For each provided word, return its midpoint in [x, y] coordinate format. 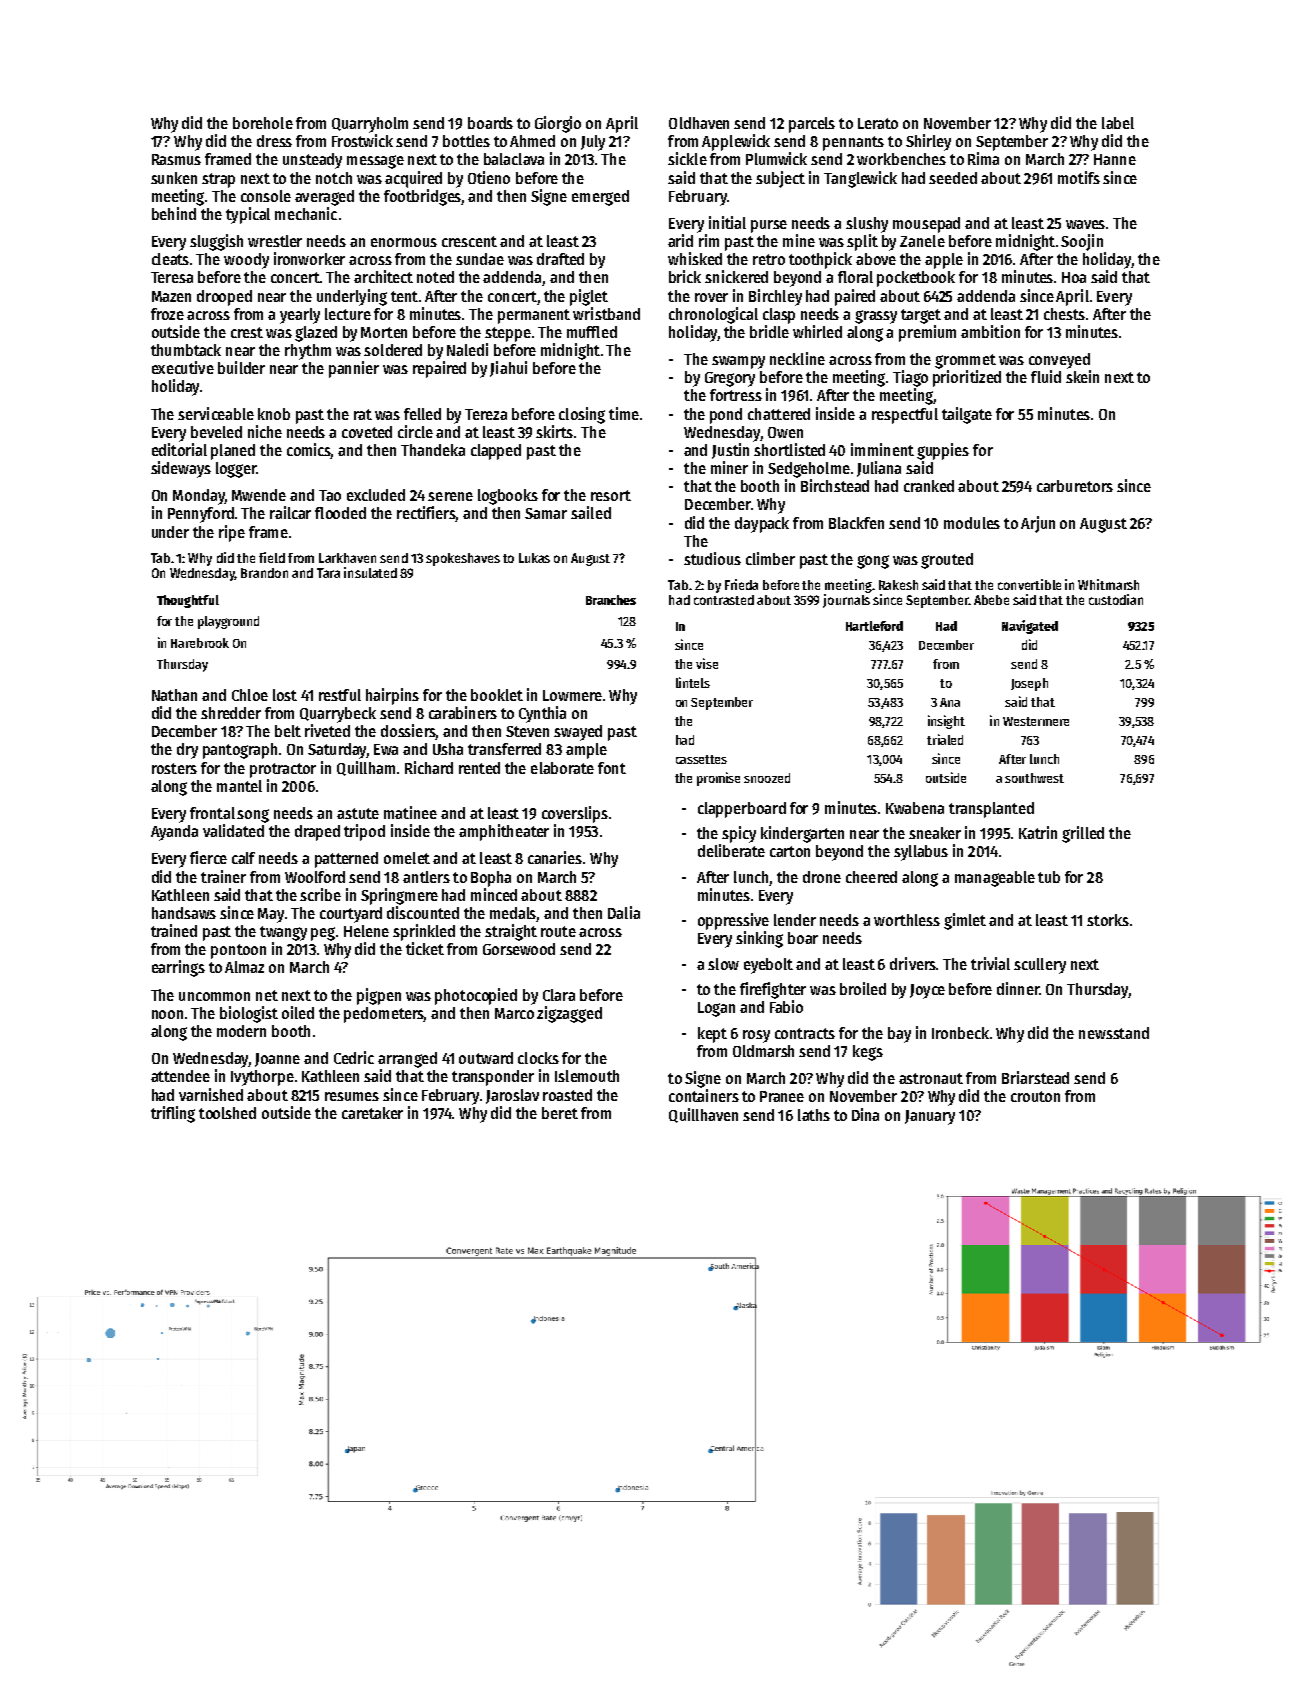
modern [241, 1031]
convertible [1029, 584]
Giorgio [558, 124]
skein [1082, 376]
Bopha [491, 879]
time [624, 413]
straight [511, 932]
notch [334, 178]
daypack [762, 525]
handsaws [184, 913]
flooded [340, 513]
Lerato [878, 123]
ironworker [309, 258]
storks [1108, 920]
